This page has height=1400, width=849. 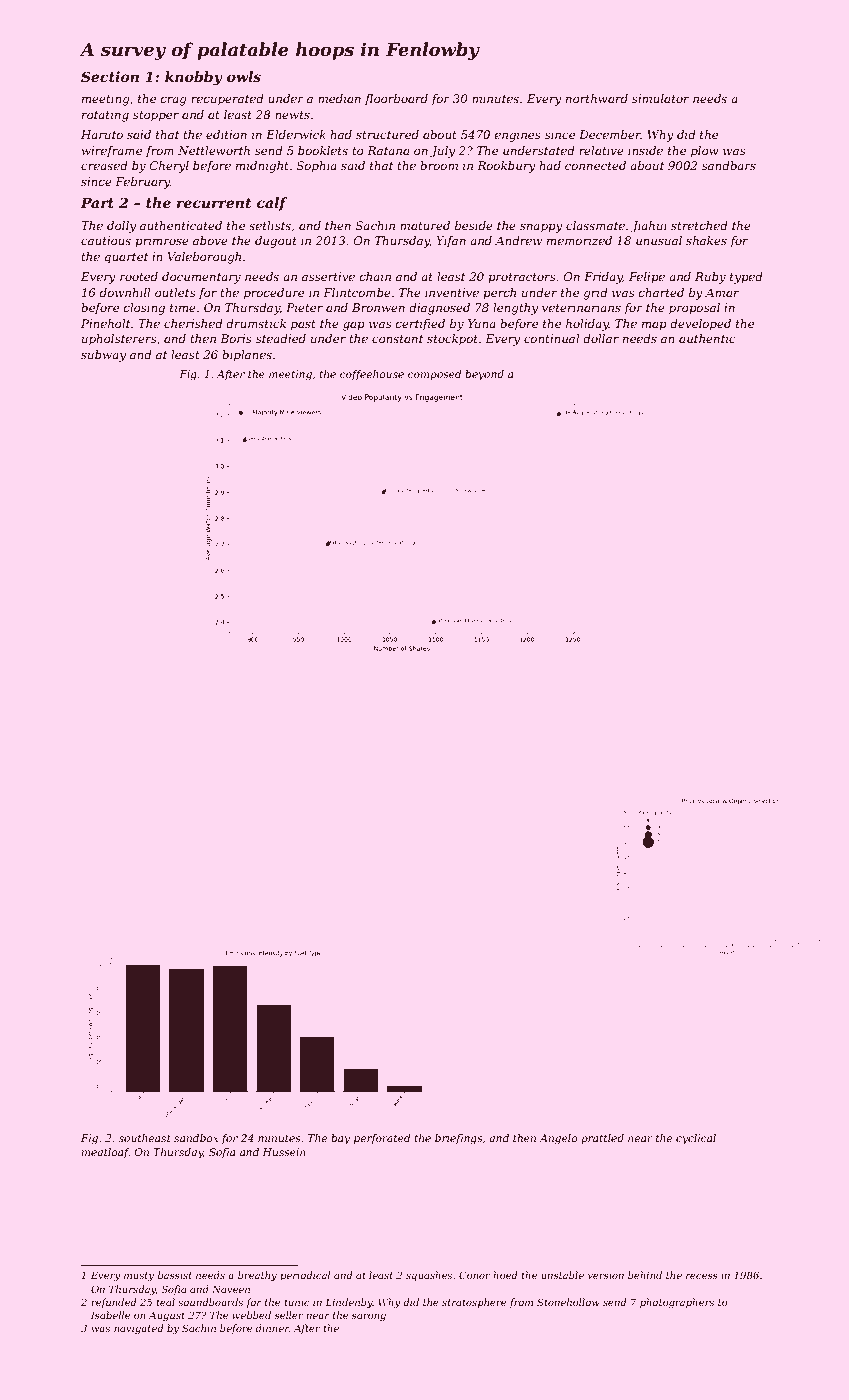 What do you see at coordinates (112, 152) in the page?
I see `wireframe` at bounding box center [112, 152].
